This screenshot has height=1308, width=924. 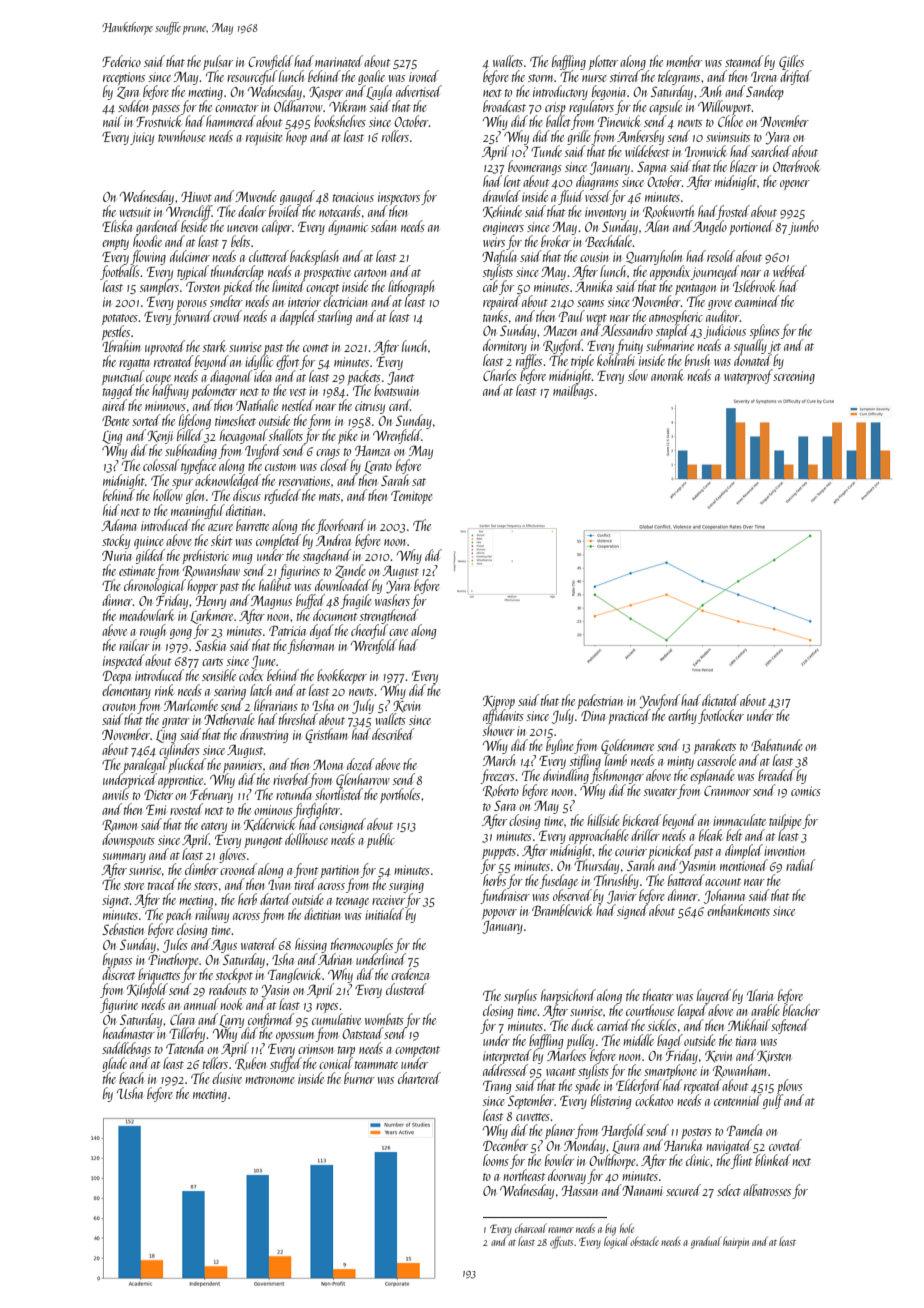 What do you see at coordinates (715, 272) in the screenshot?
I see `journeyed` at bounding box center [715, 272].
